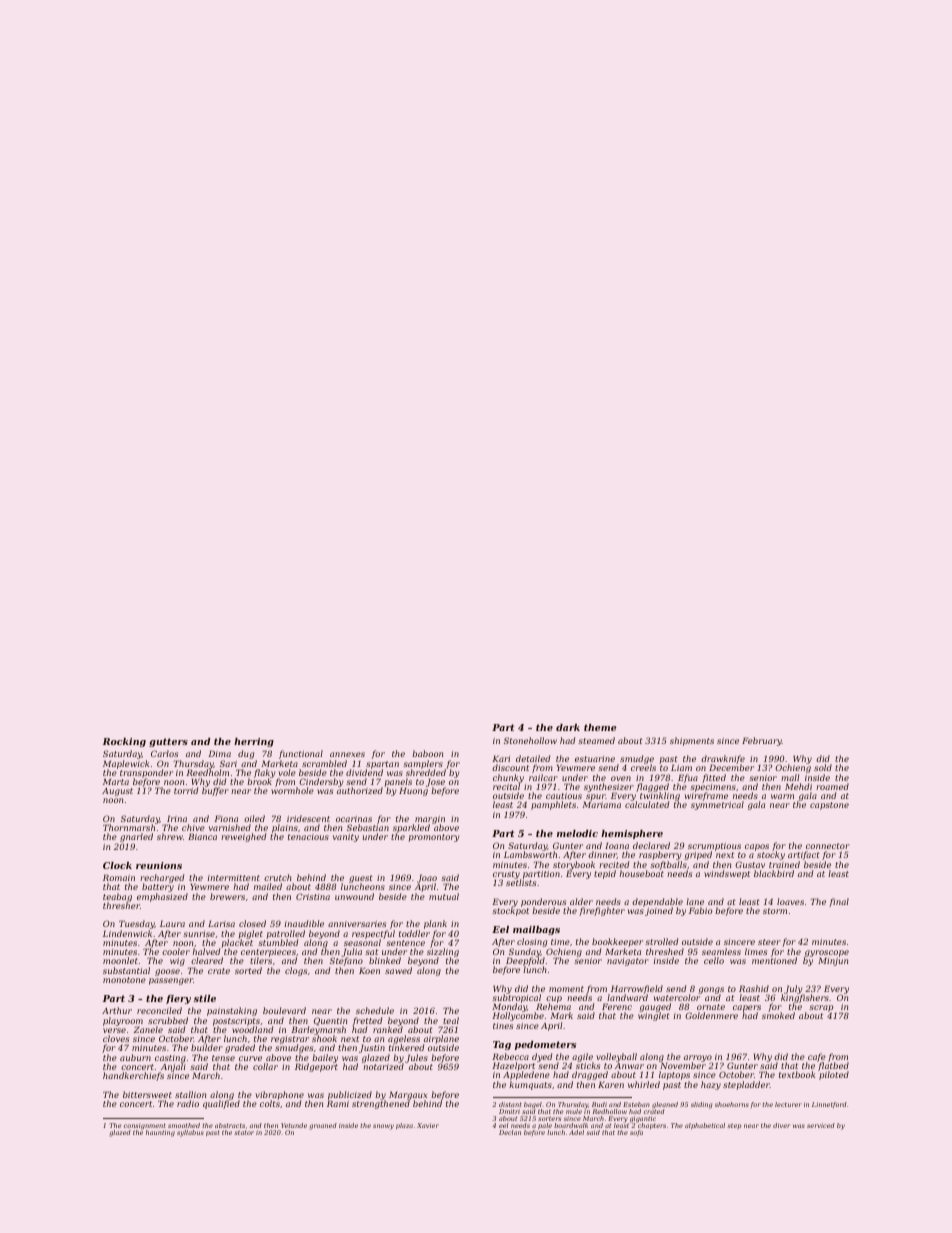 Image resolution: width=952 pixels, height=1233 pixels. What do you see at coordinates (427, 879) in the screenshot?
I see `Joao` at bounding box center [427, 879].
